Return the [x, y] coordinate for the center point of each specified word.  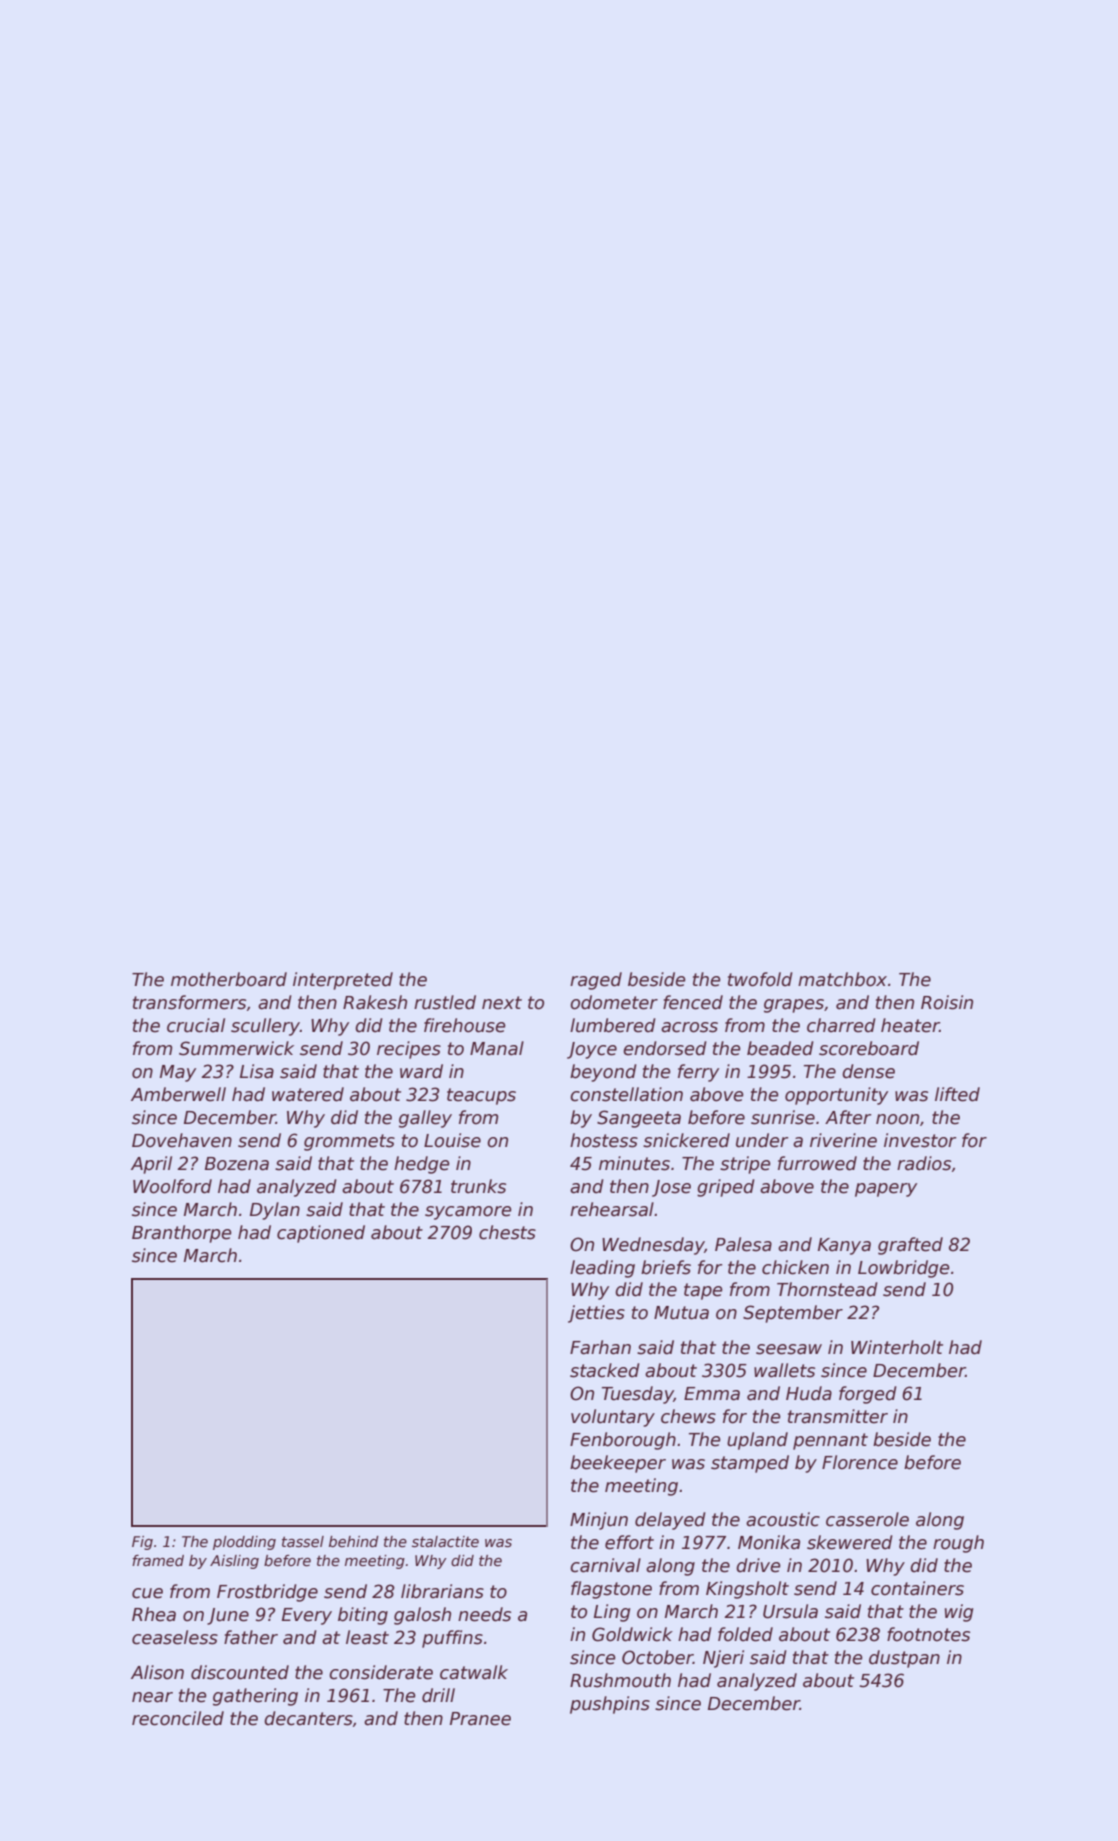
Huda [809, 1393]
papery [886, 1190]
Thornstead [827, 1289]
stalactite [445, 1541]
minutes [634, 1163]
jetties [596, 1314]
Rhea [154, 1614]
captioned [321, 1234]
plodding [244, 1543]
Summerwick [236, 1048]
